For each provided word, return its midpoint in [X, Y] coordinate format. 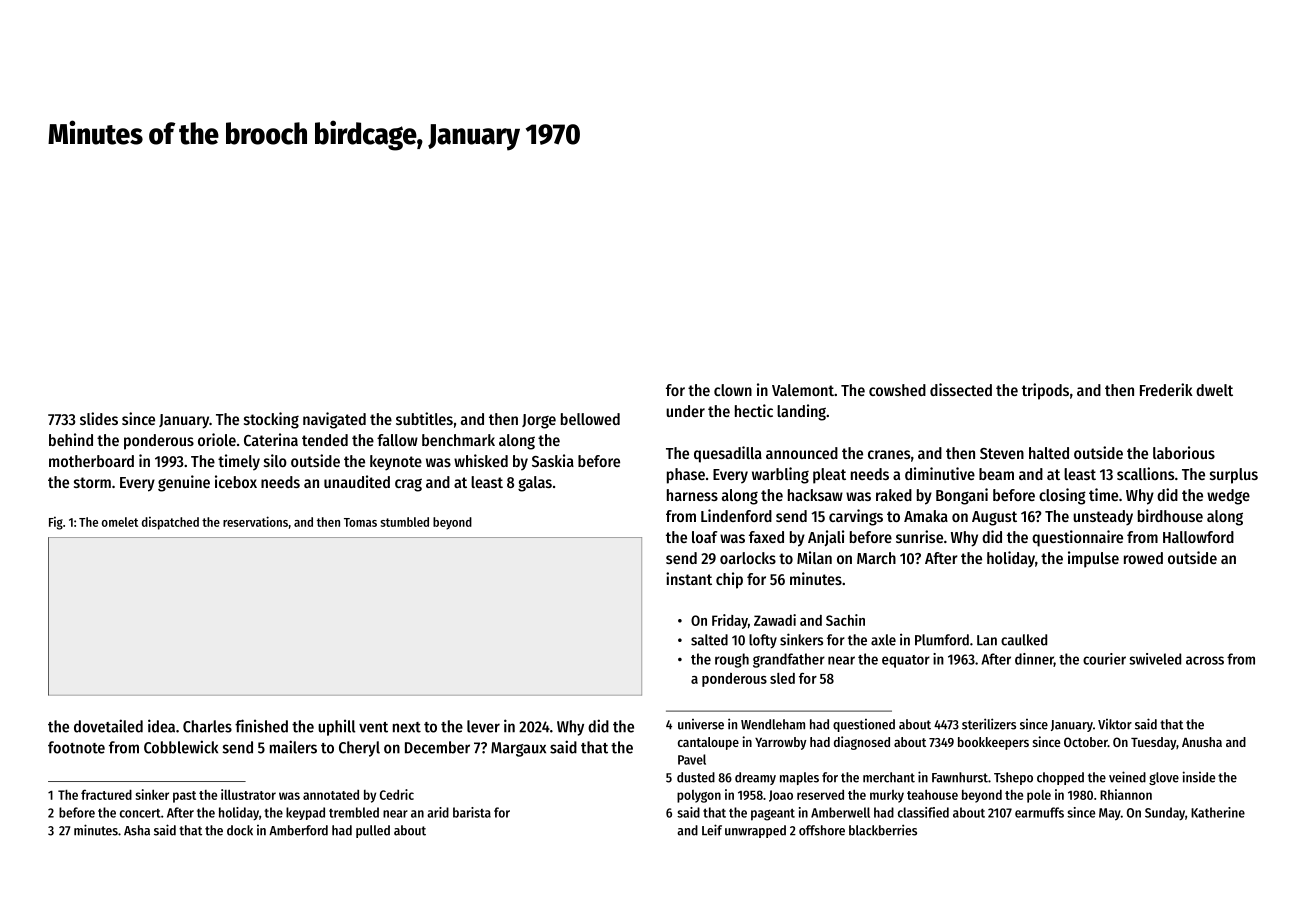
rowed [1143, 558]
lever [483, 726]
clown [733, 390]
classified [923, 812]
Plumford [942, 640]
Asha [137, 830]
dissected [961, 389]
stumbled [404, 522]
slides [99, 418]
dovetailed [108, 726]
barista [472, 812]
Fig [56, 523]
